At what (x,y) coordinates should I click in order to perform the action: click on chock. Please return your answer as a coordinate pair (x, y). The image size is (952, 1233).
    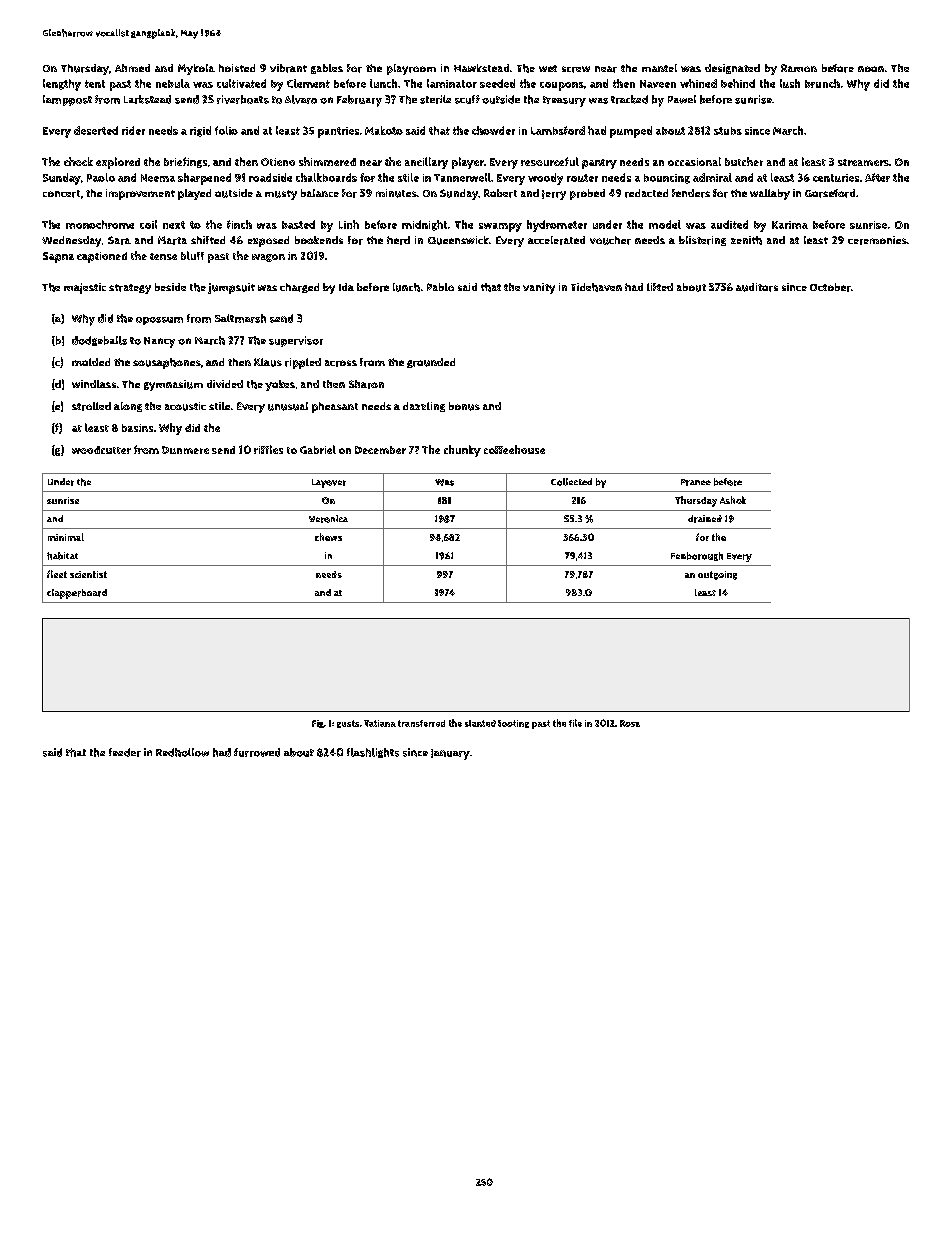
    Looking at the image, I should click on (78, 161).
